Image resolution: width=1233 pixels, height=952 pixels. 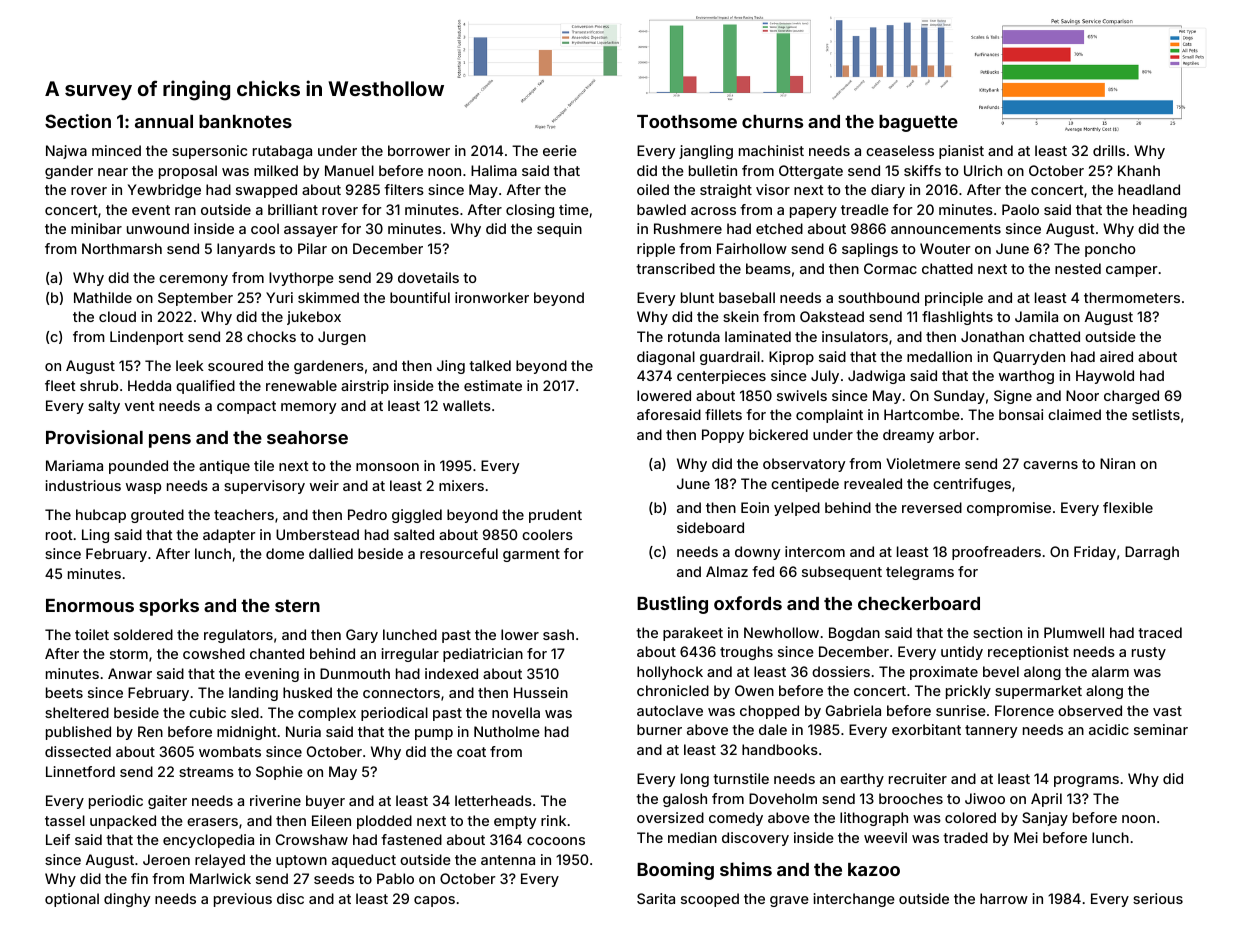 What do you see at coordinates (279, 773) in the screenshot?
I see `Sophie` at bounding box center [279, 773].
